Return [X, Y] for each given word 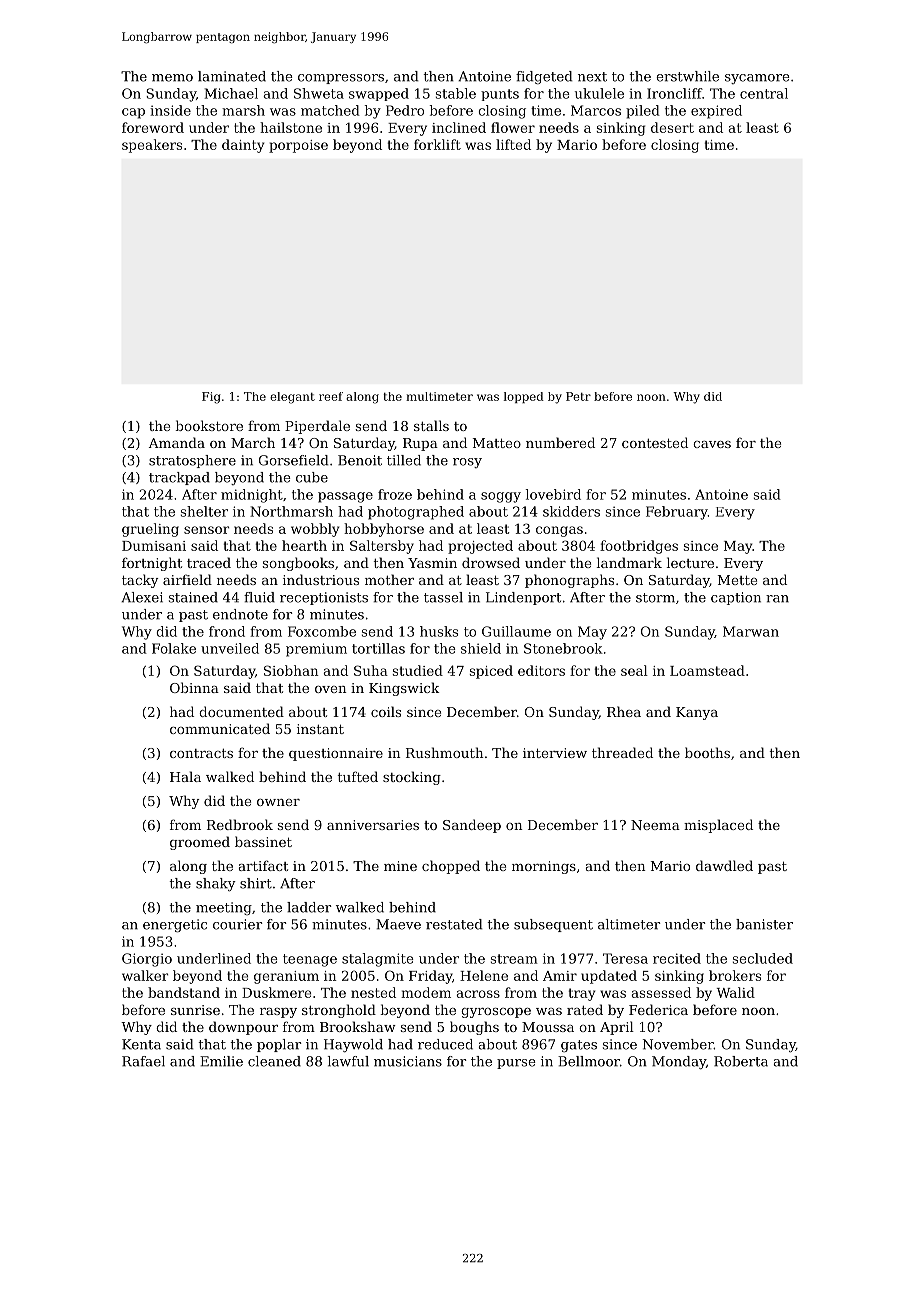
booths [707, 752]
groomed [200, 843]
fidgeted [544, 77]
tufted [358, 776]
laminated [232, 76]
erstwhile [687, 76]
